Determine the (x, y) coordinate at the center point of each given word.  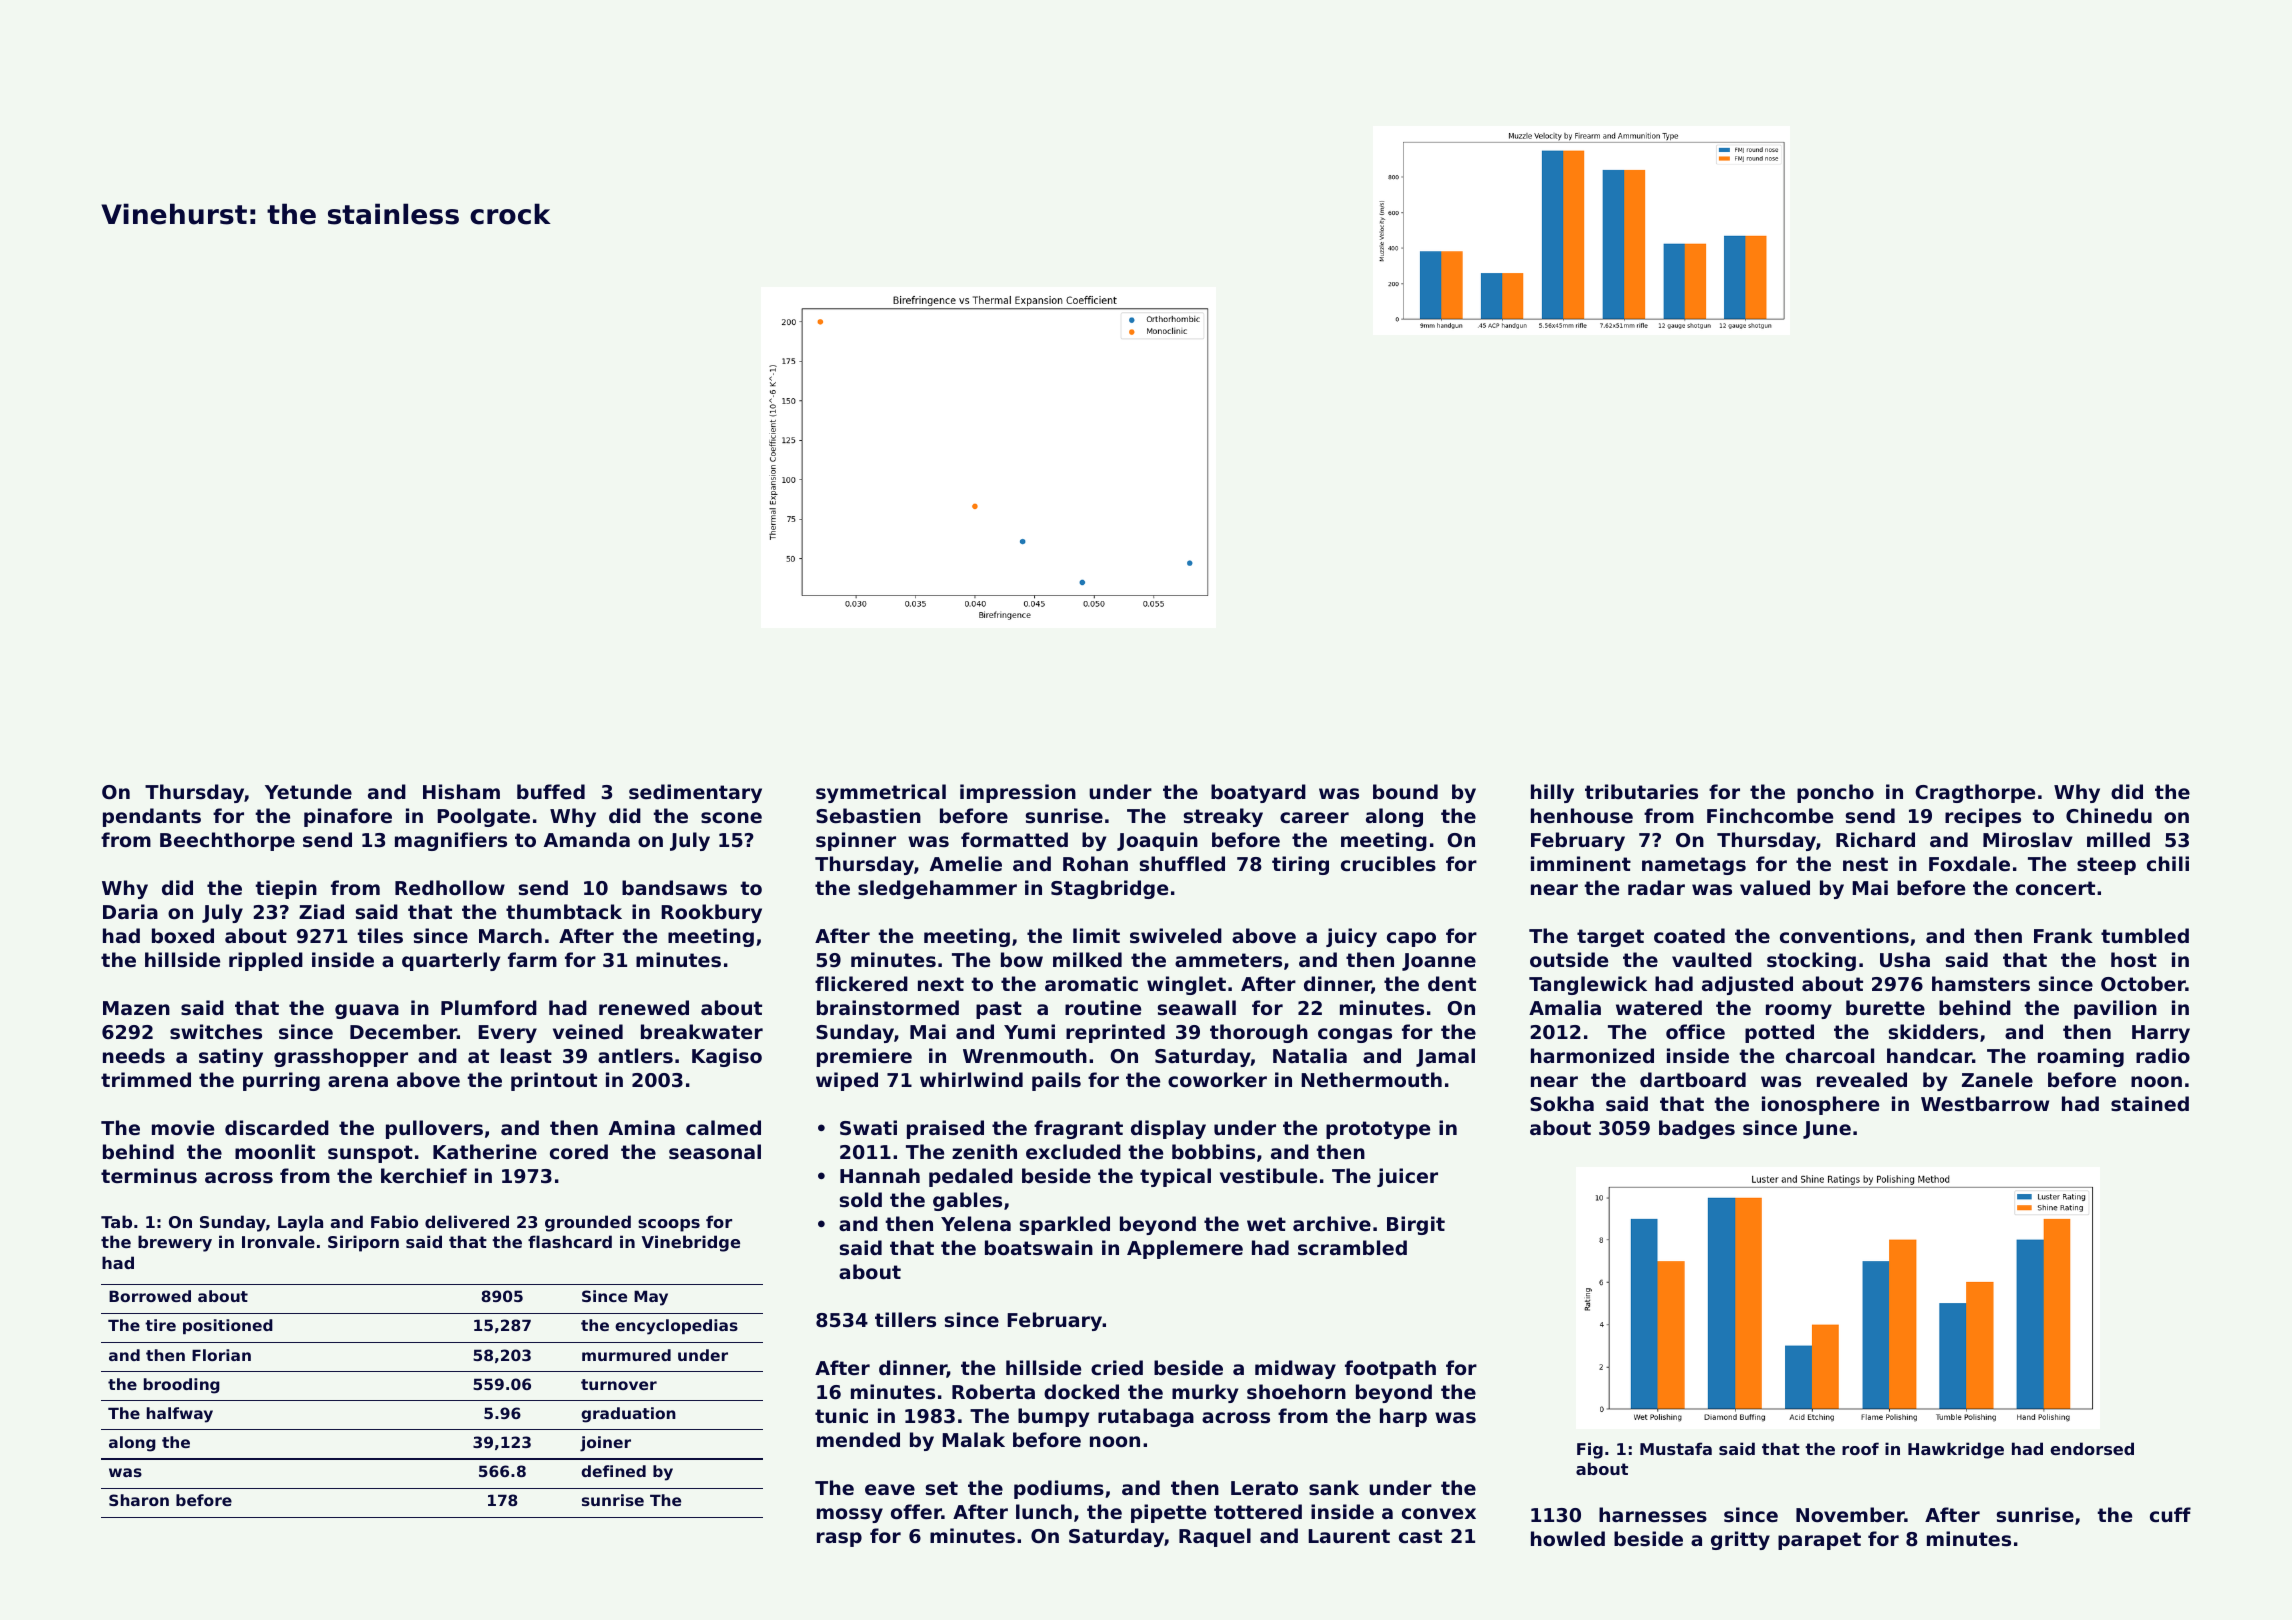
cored (579, 1152)
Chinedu (2109, 815)
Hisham (461, 792)
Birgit (1416, 1225)
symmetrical (881, 793)
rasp (839, 1539)
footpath (1390, 1369)
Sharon (139, 1500)
